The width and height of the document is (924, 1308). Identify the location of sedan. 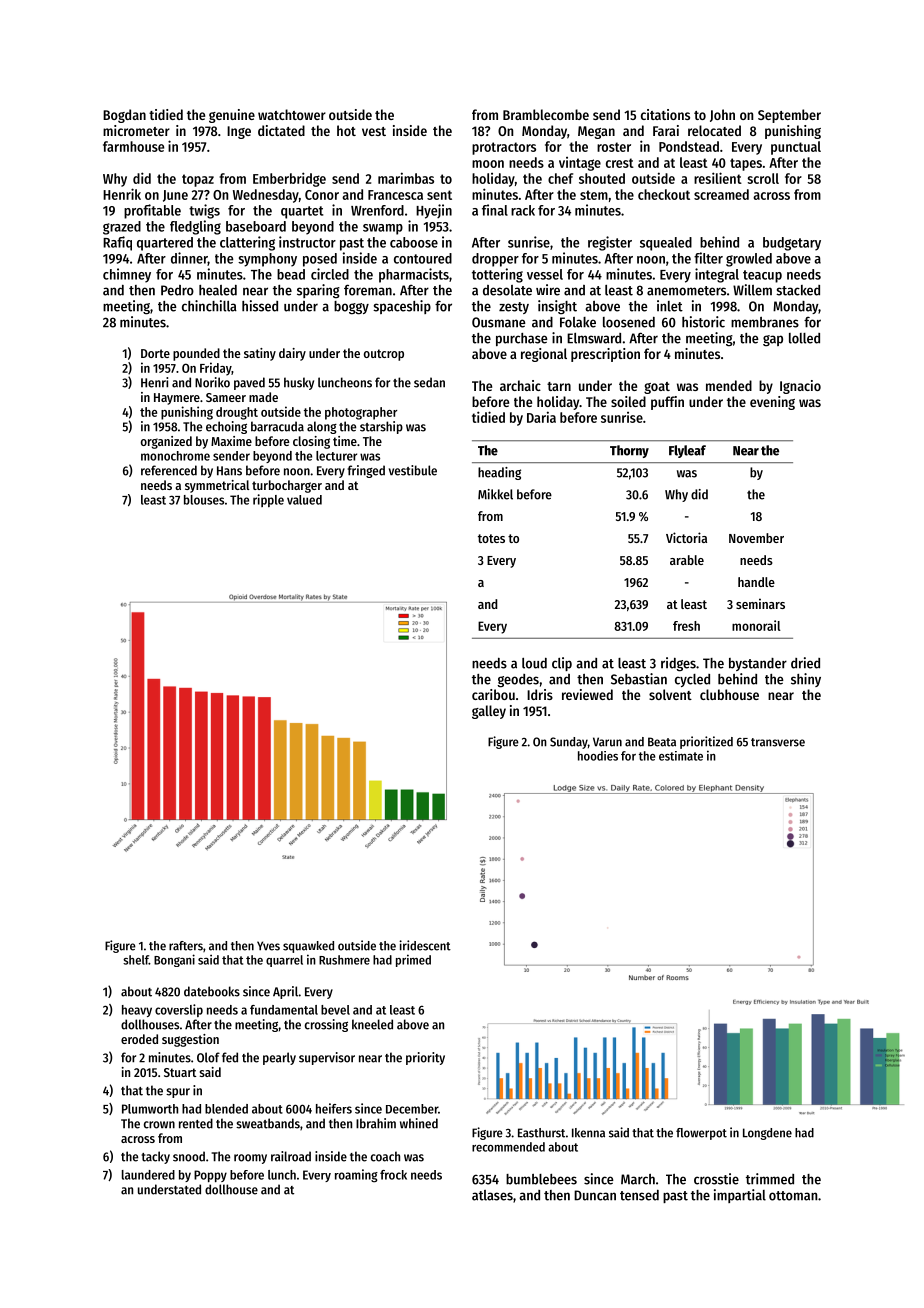
(429, 382).
